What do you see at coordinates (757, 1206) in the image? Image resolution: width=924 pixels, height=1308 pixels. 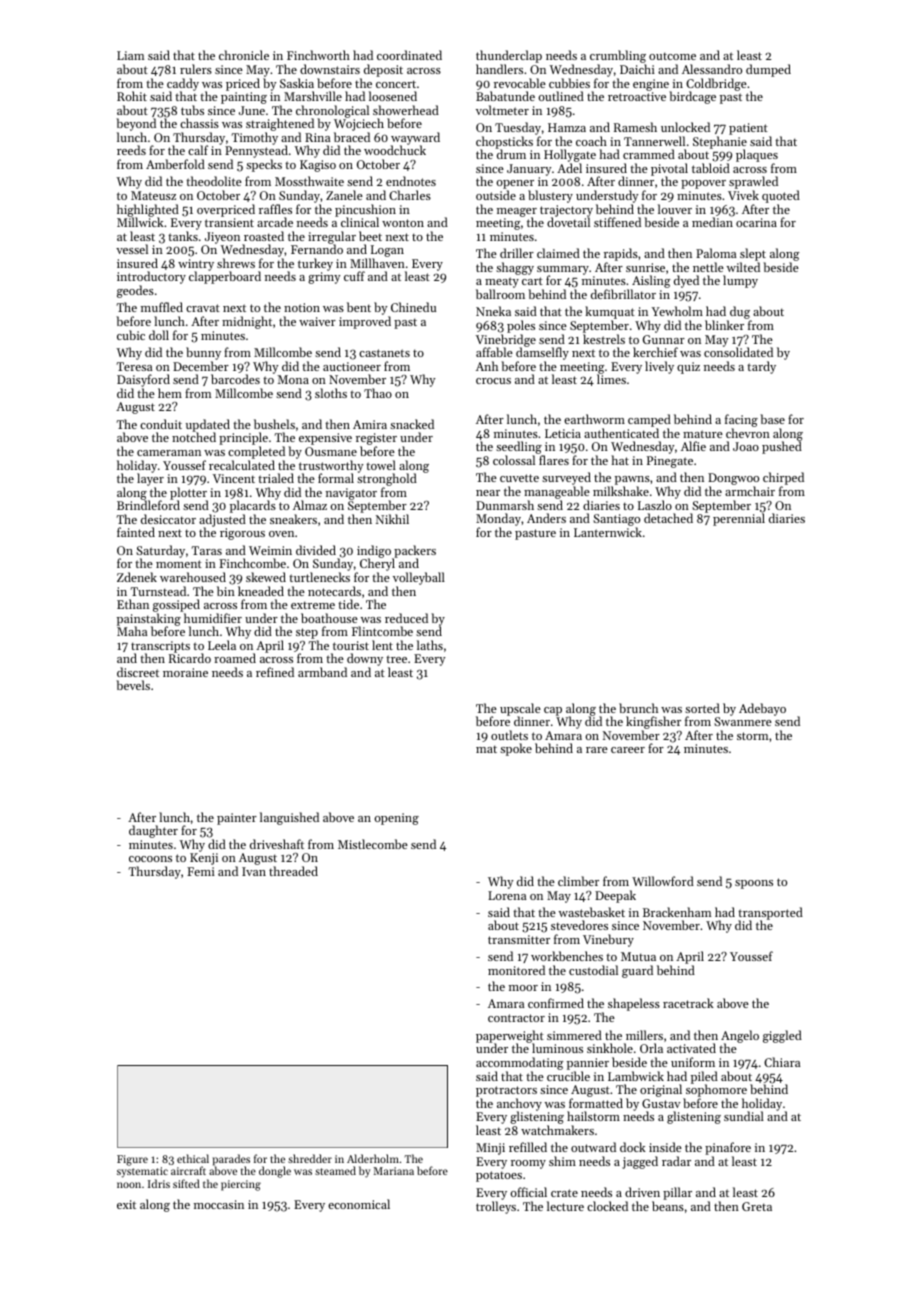 I see `Greta` at bounding box center [757, 1206].
